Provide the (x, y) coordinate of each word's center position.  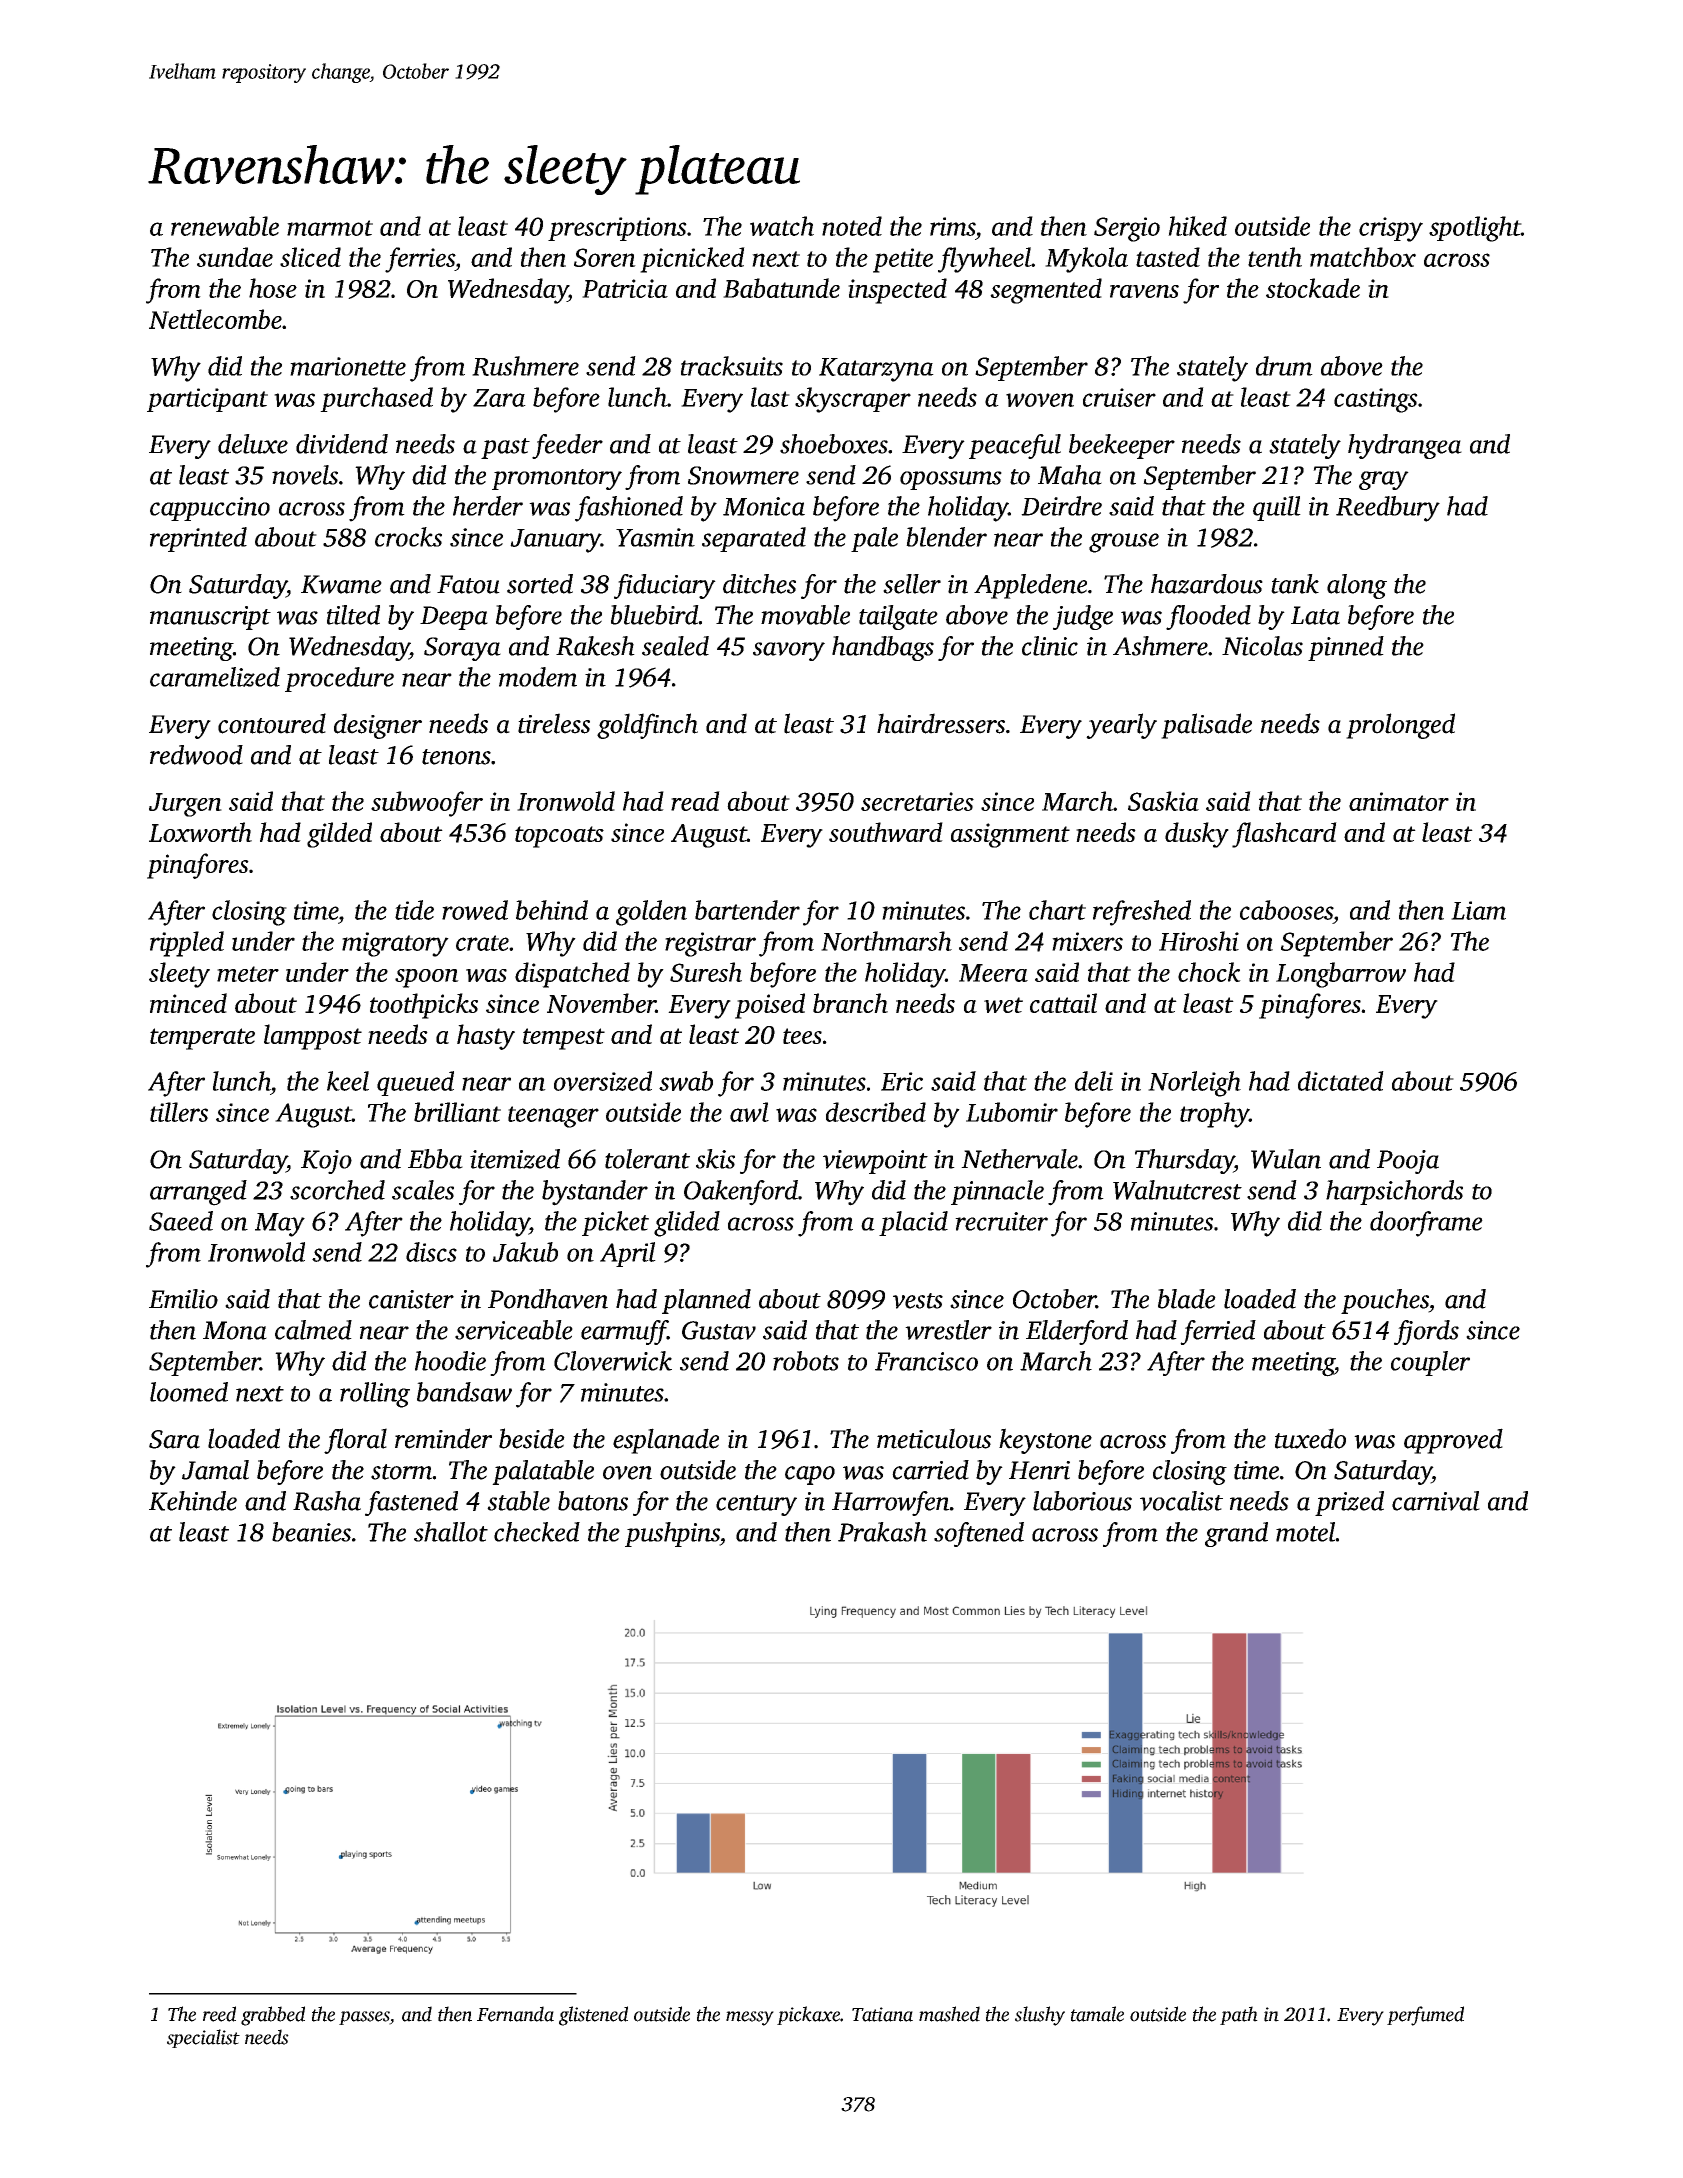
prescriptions (617, 229)
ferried (1218, 1332)
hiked (1197, 226)
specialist (203, 2038)
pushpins (672, 1534)
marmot (330, 228)
